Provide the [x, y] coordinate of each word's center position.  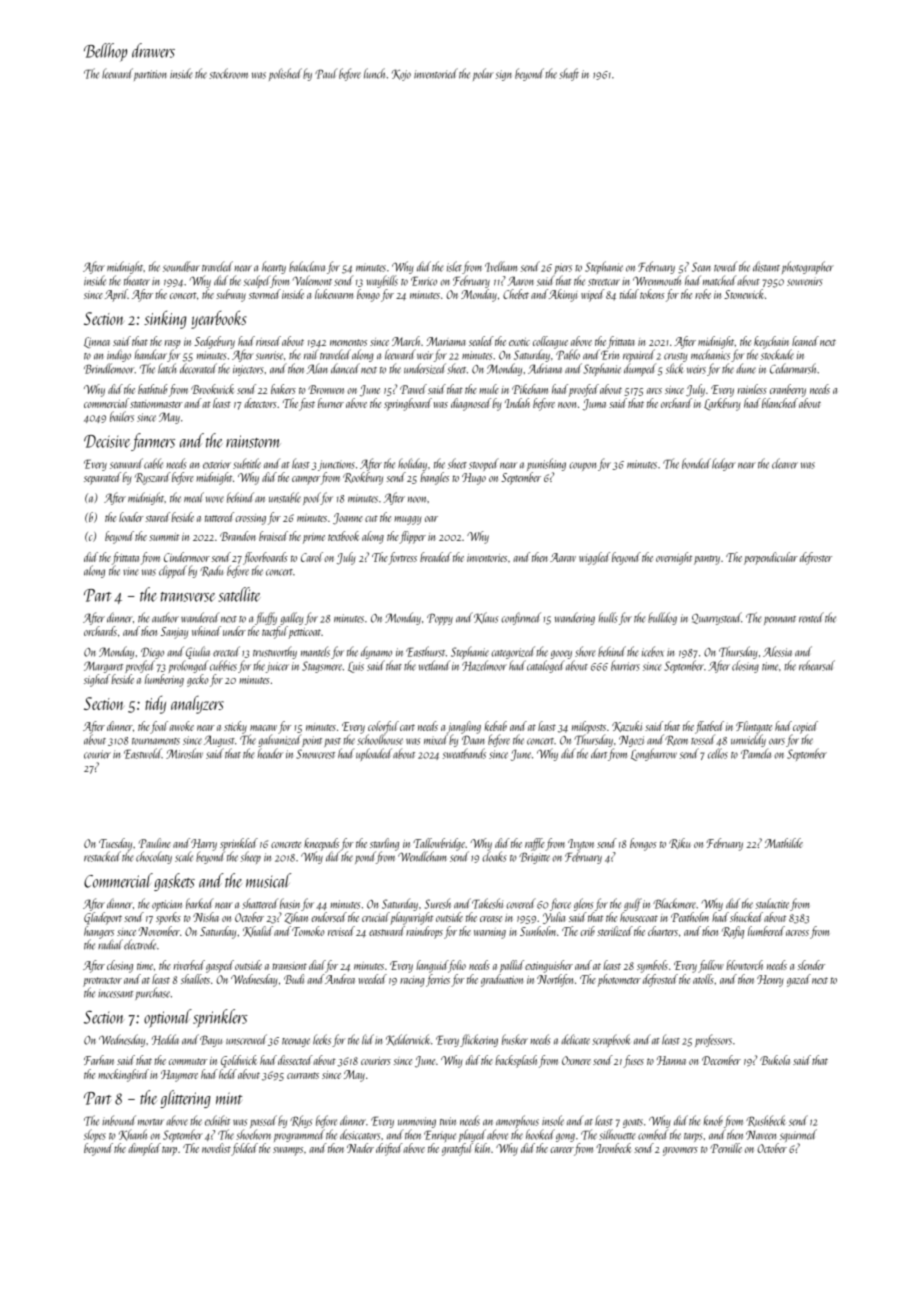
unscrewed [246, 1039]
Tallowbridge [439, 844]
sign [503, 75]
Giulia [198, 652]
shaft [569, 74]
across [797, 933]
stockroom [228, 73]
